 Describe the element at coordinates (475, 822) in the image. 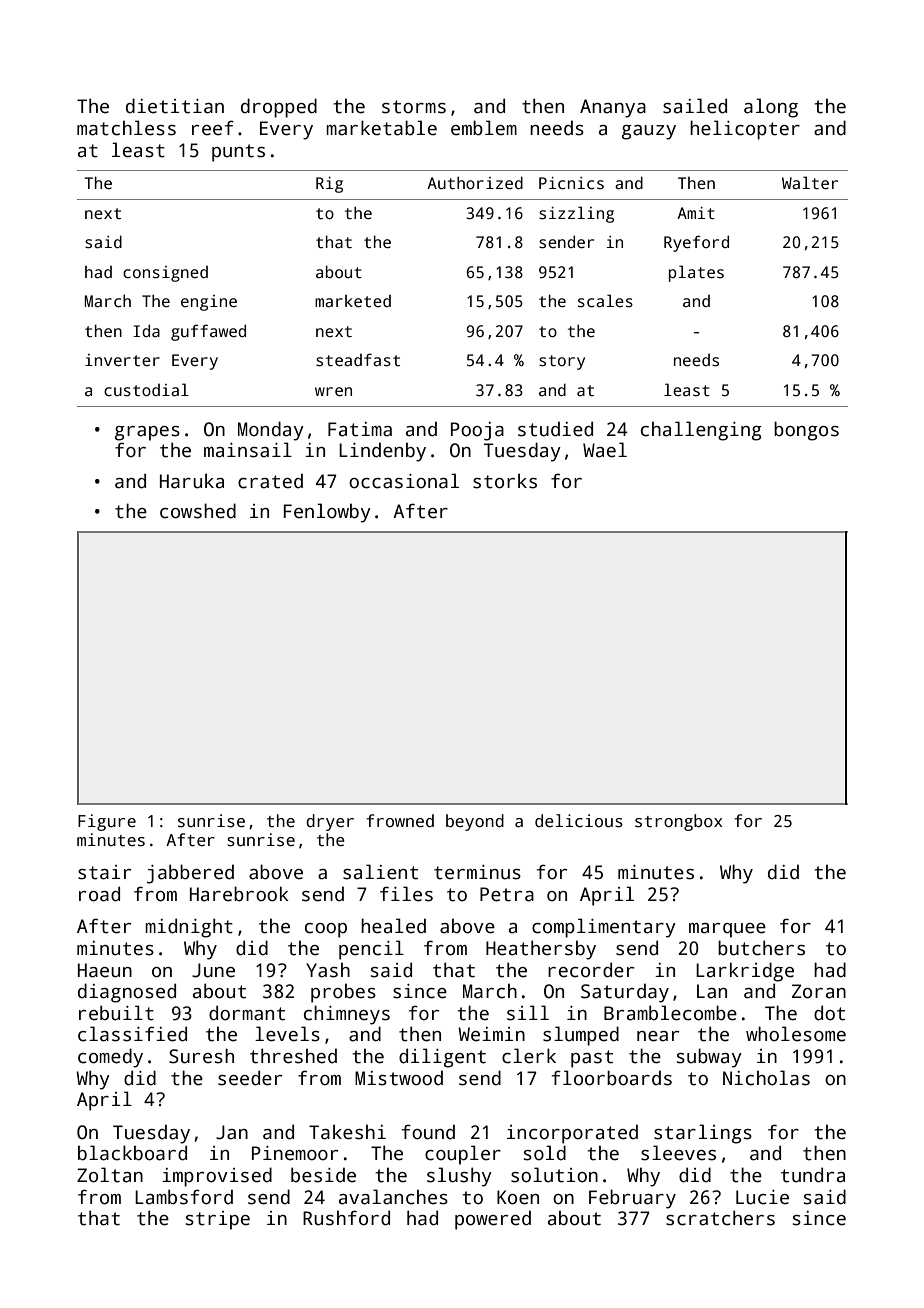

I see `beyond` at that location.
